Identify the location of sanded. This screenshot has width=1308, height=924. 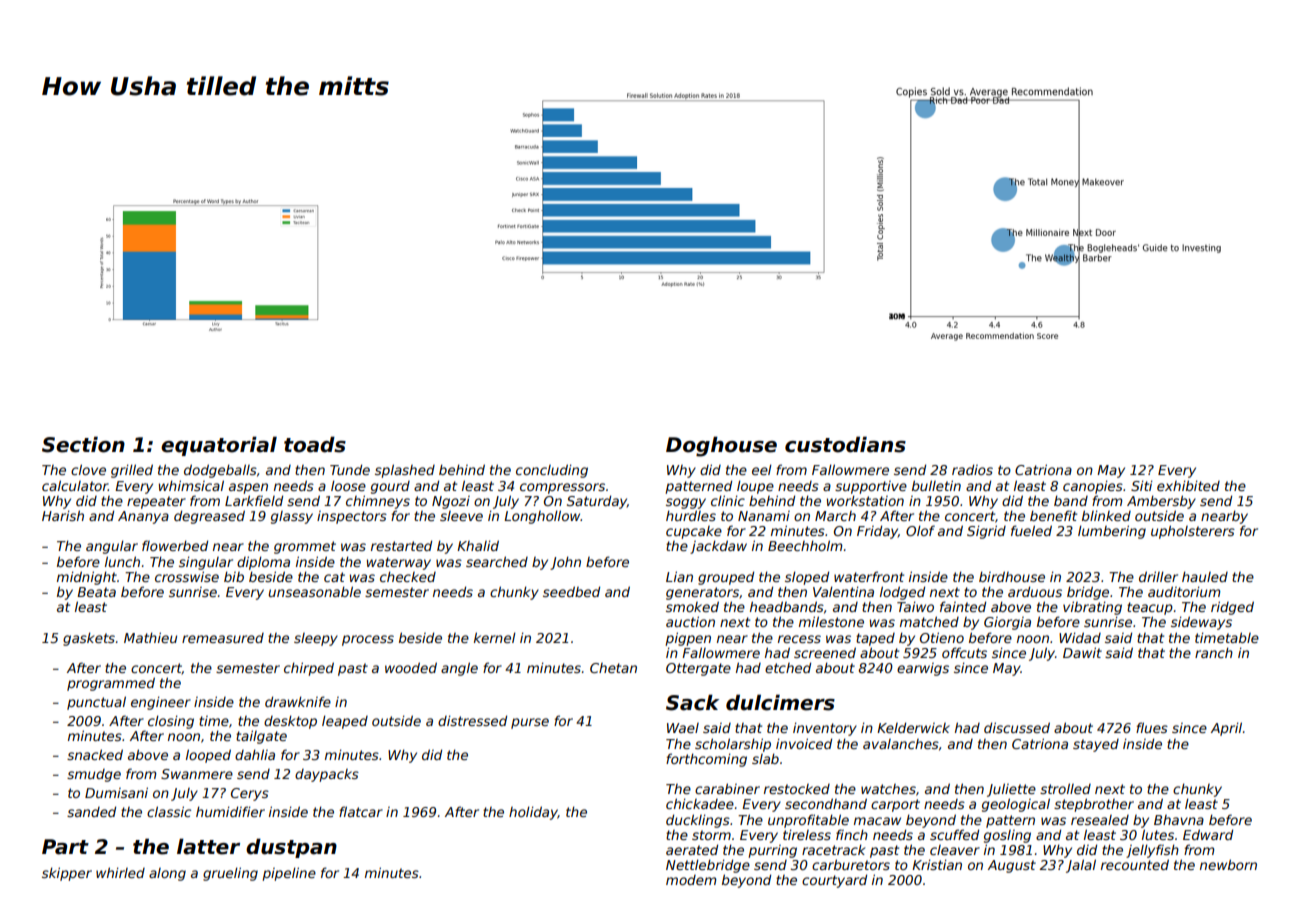
(91, 811).
